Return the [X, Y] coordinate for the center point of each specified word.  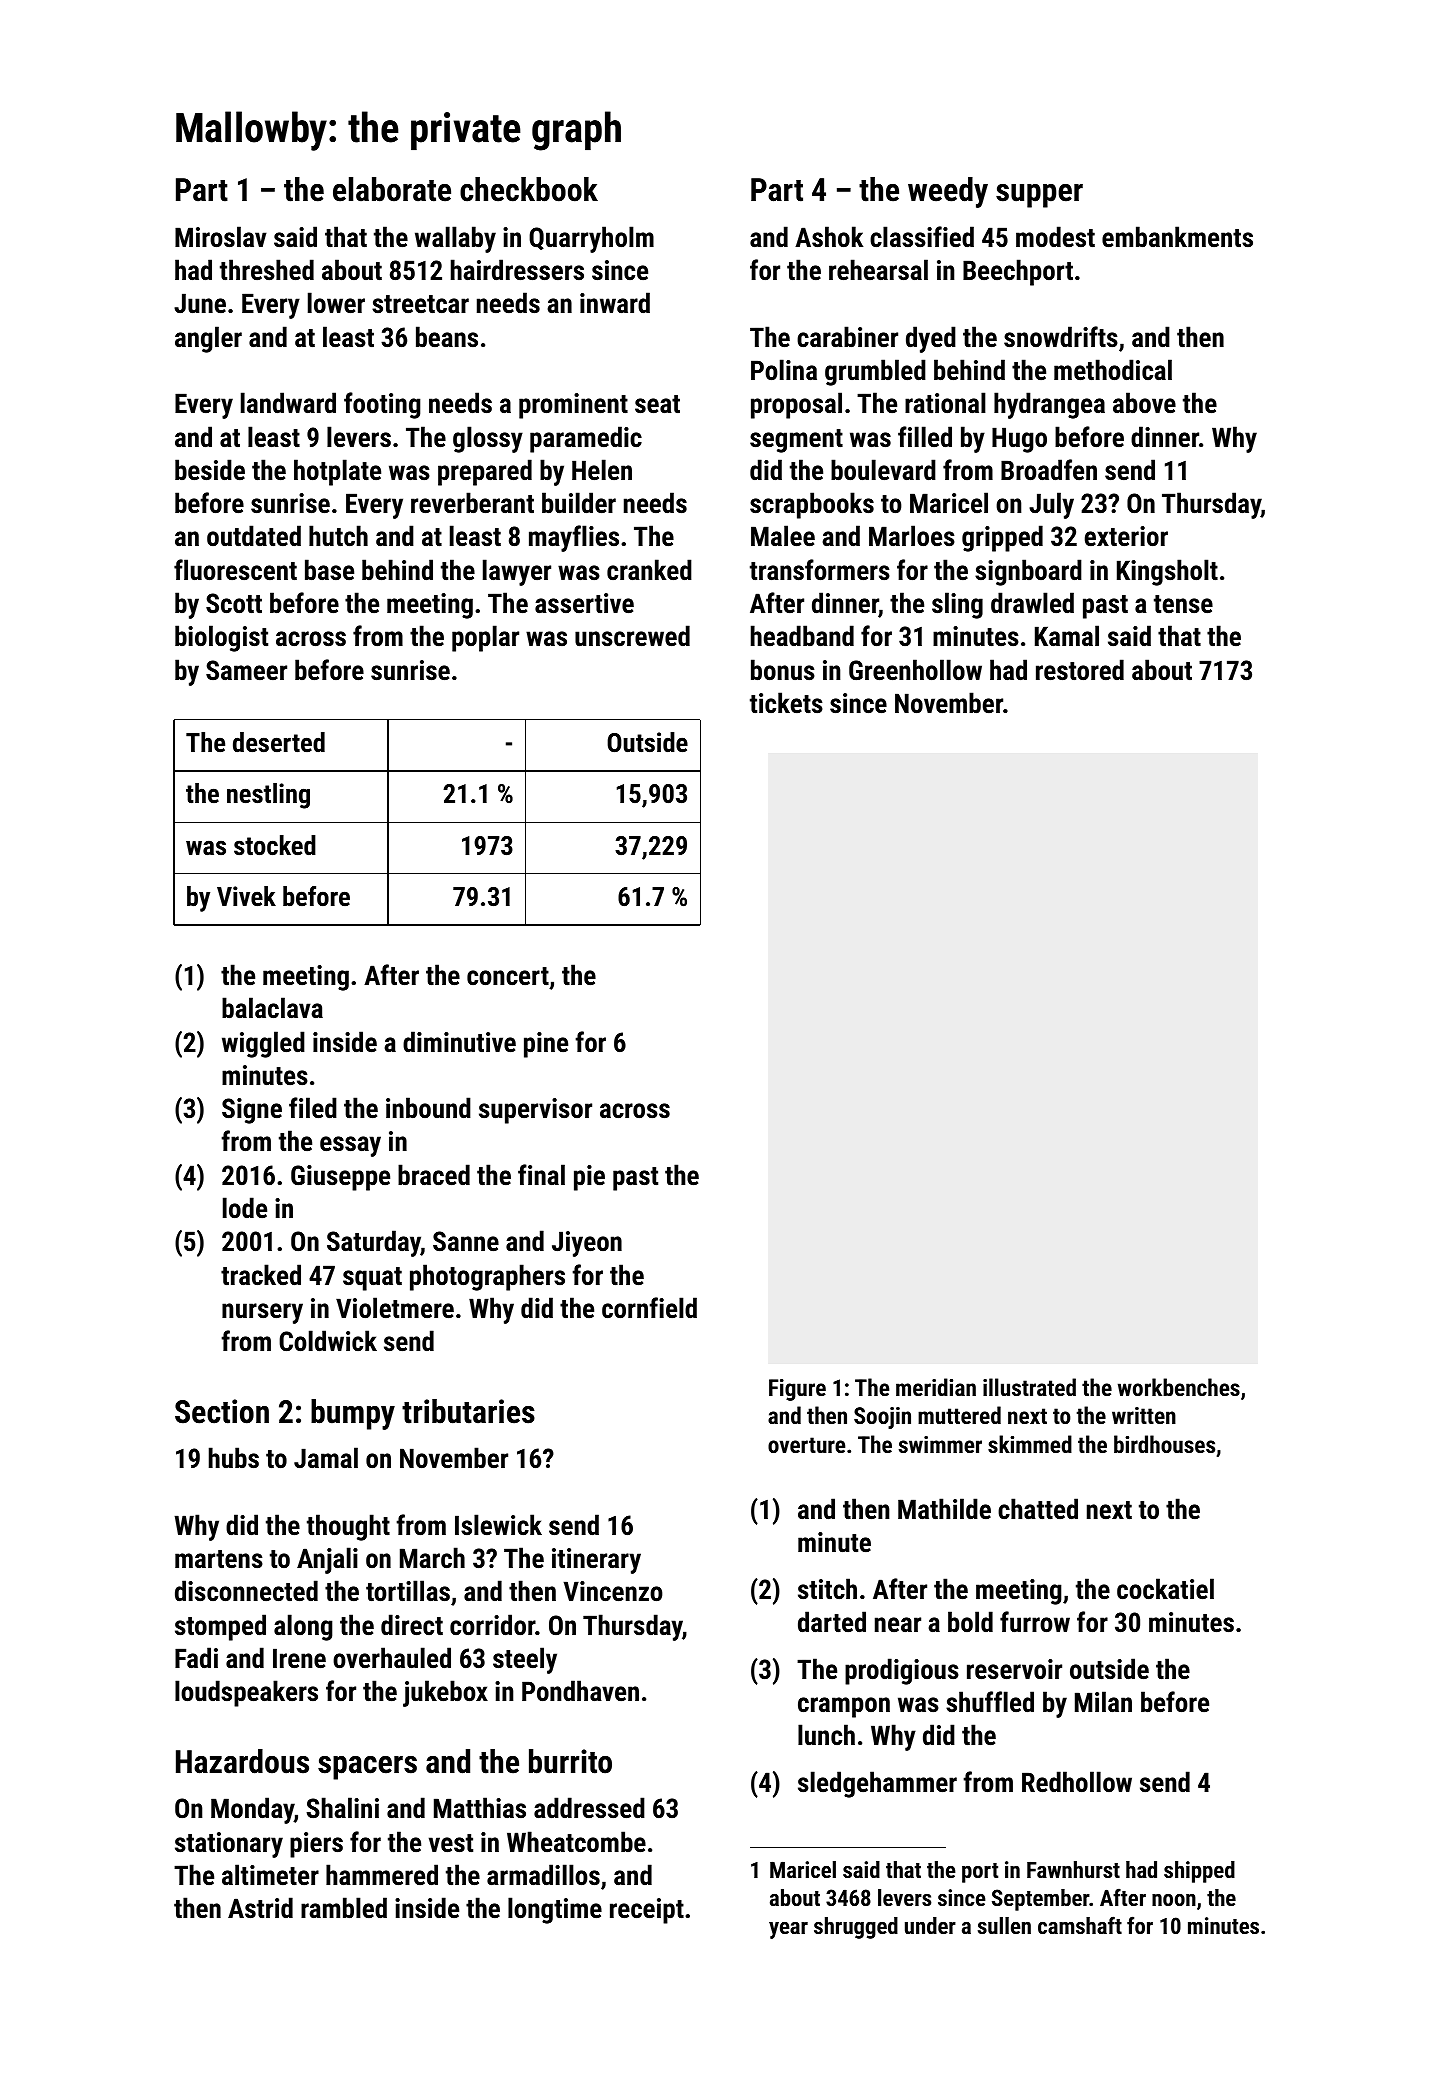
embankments [1177, 237]
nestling [268, 796]
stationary [229, 1845]
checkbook [529, 189]
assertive [584, 603]
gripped [1002, 538]
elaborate [392, 189]
